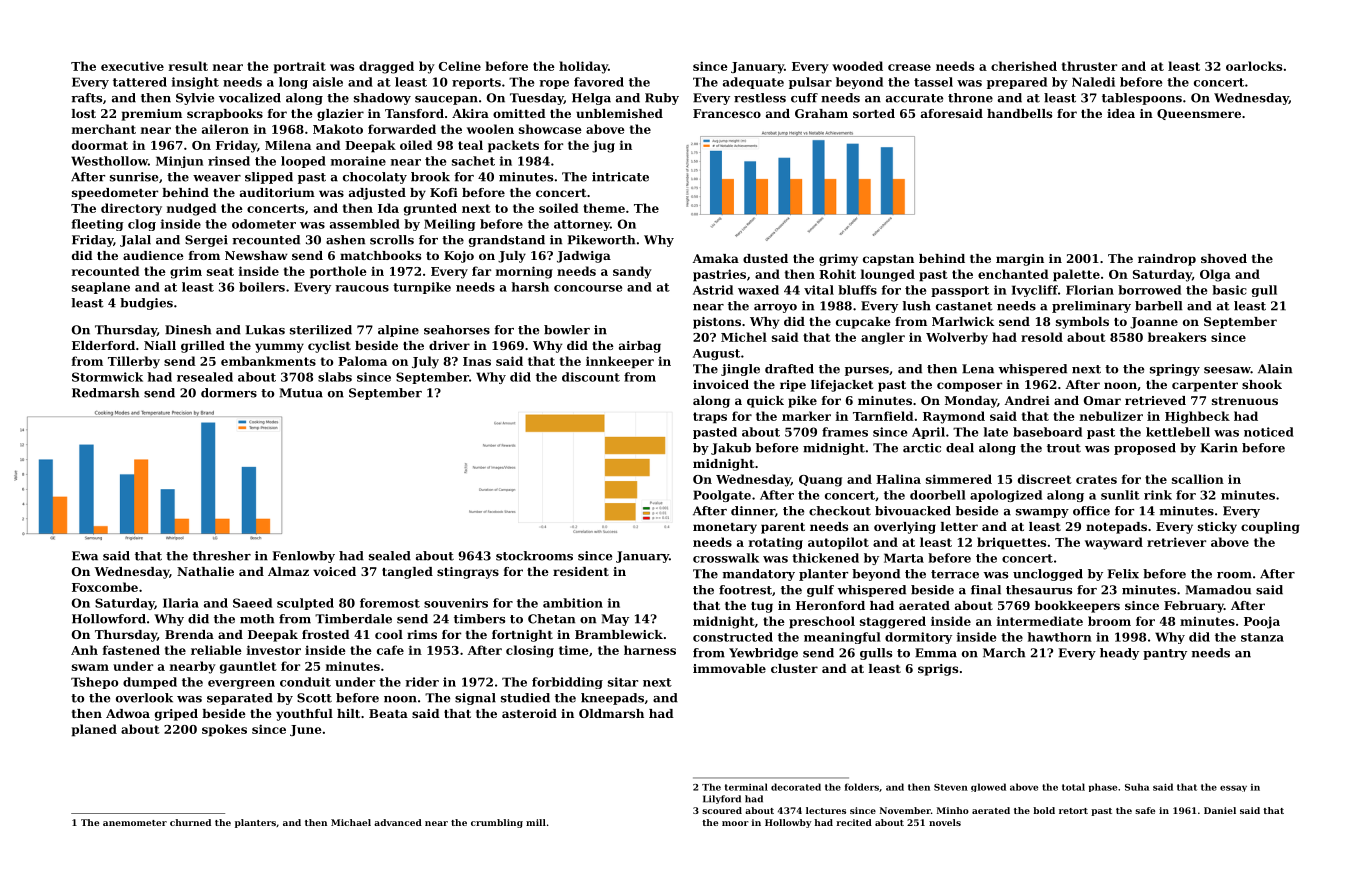 This screenshot has width=1372, height=887. I want to click on composer, so click(969, 387).
